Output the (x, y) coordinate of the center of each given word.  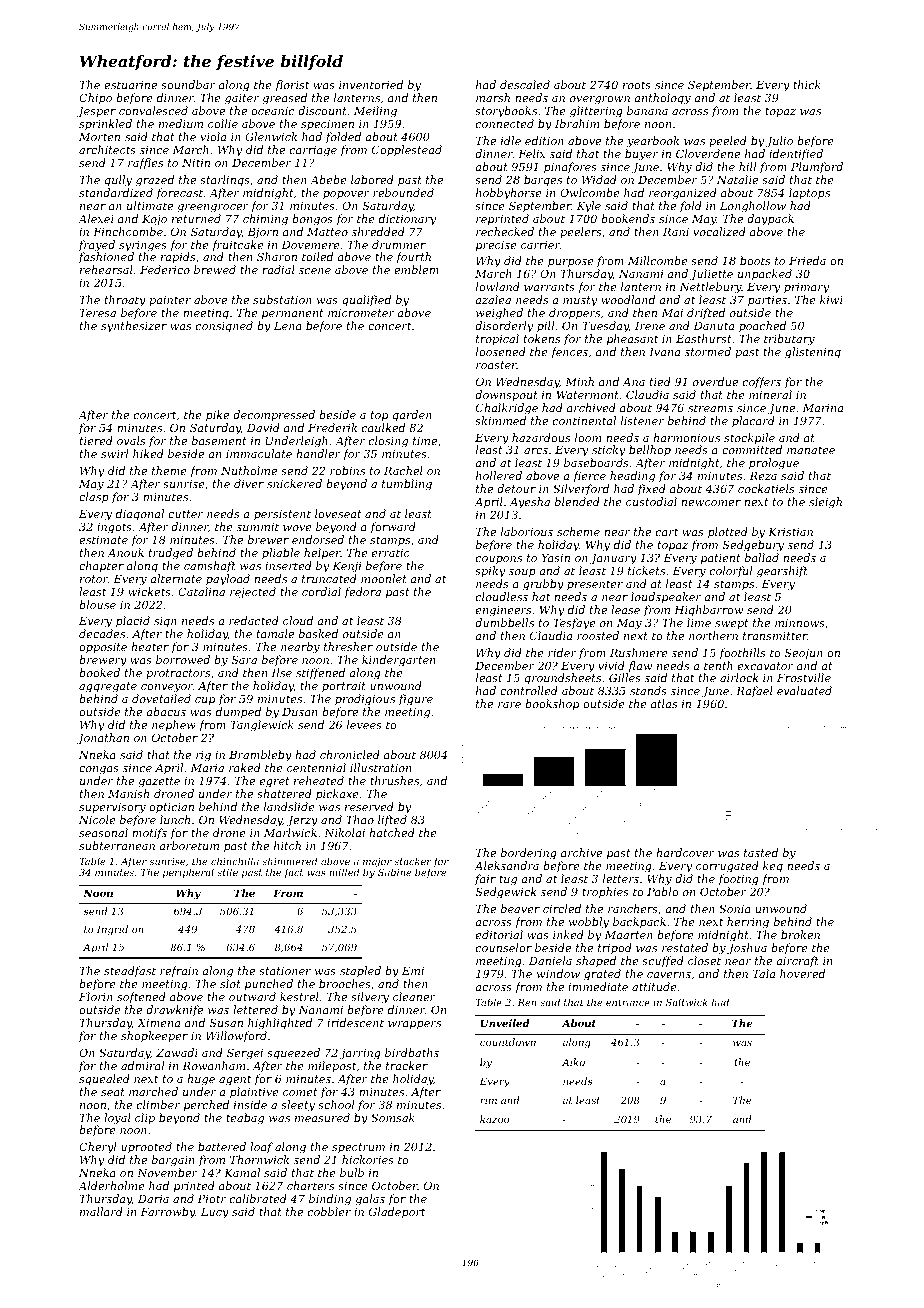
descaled (525, 84)
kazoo (494, 1119)
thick (807, 84)
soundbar (188, 84)
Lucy (215, 1213)
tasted (761, 852)
